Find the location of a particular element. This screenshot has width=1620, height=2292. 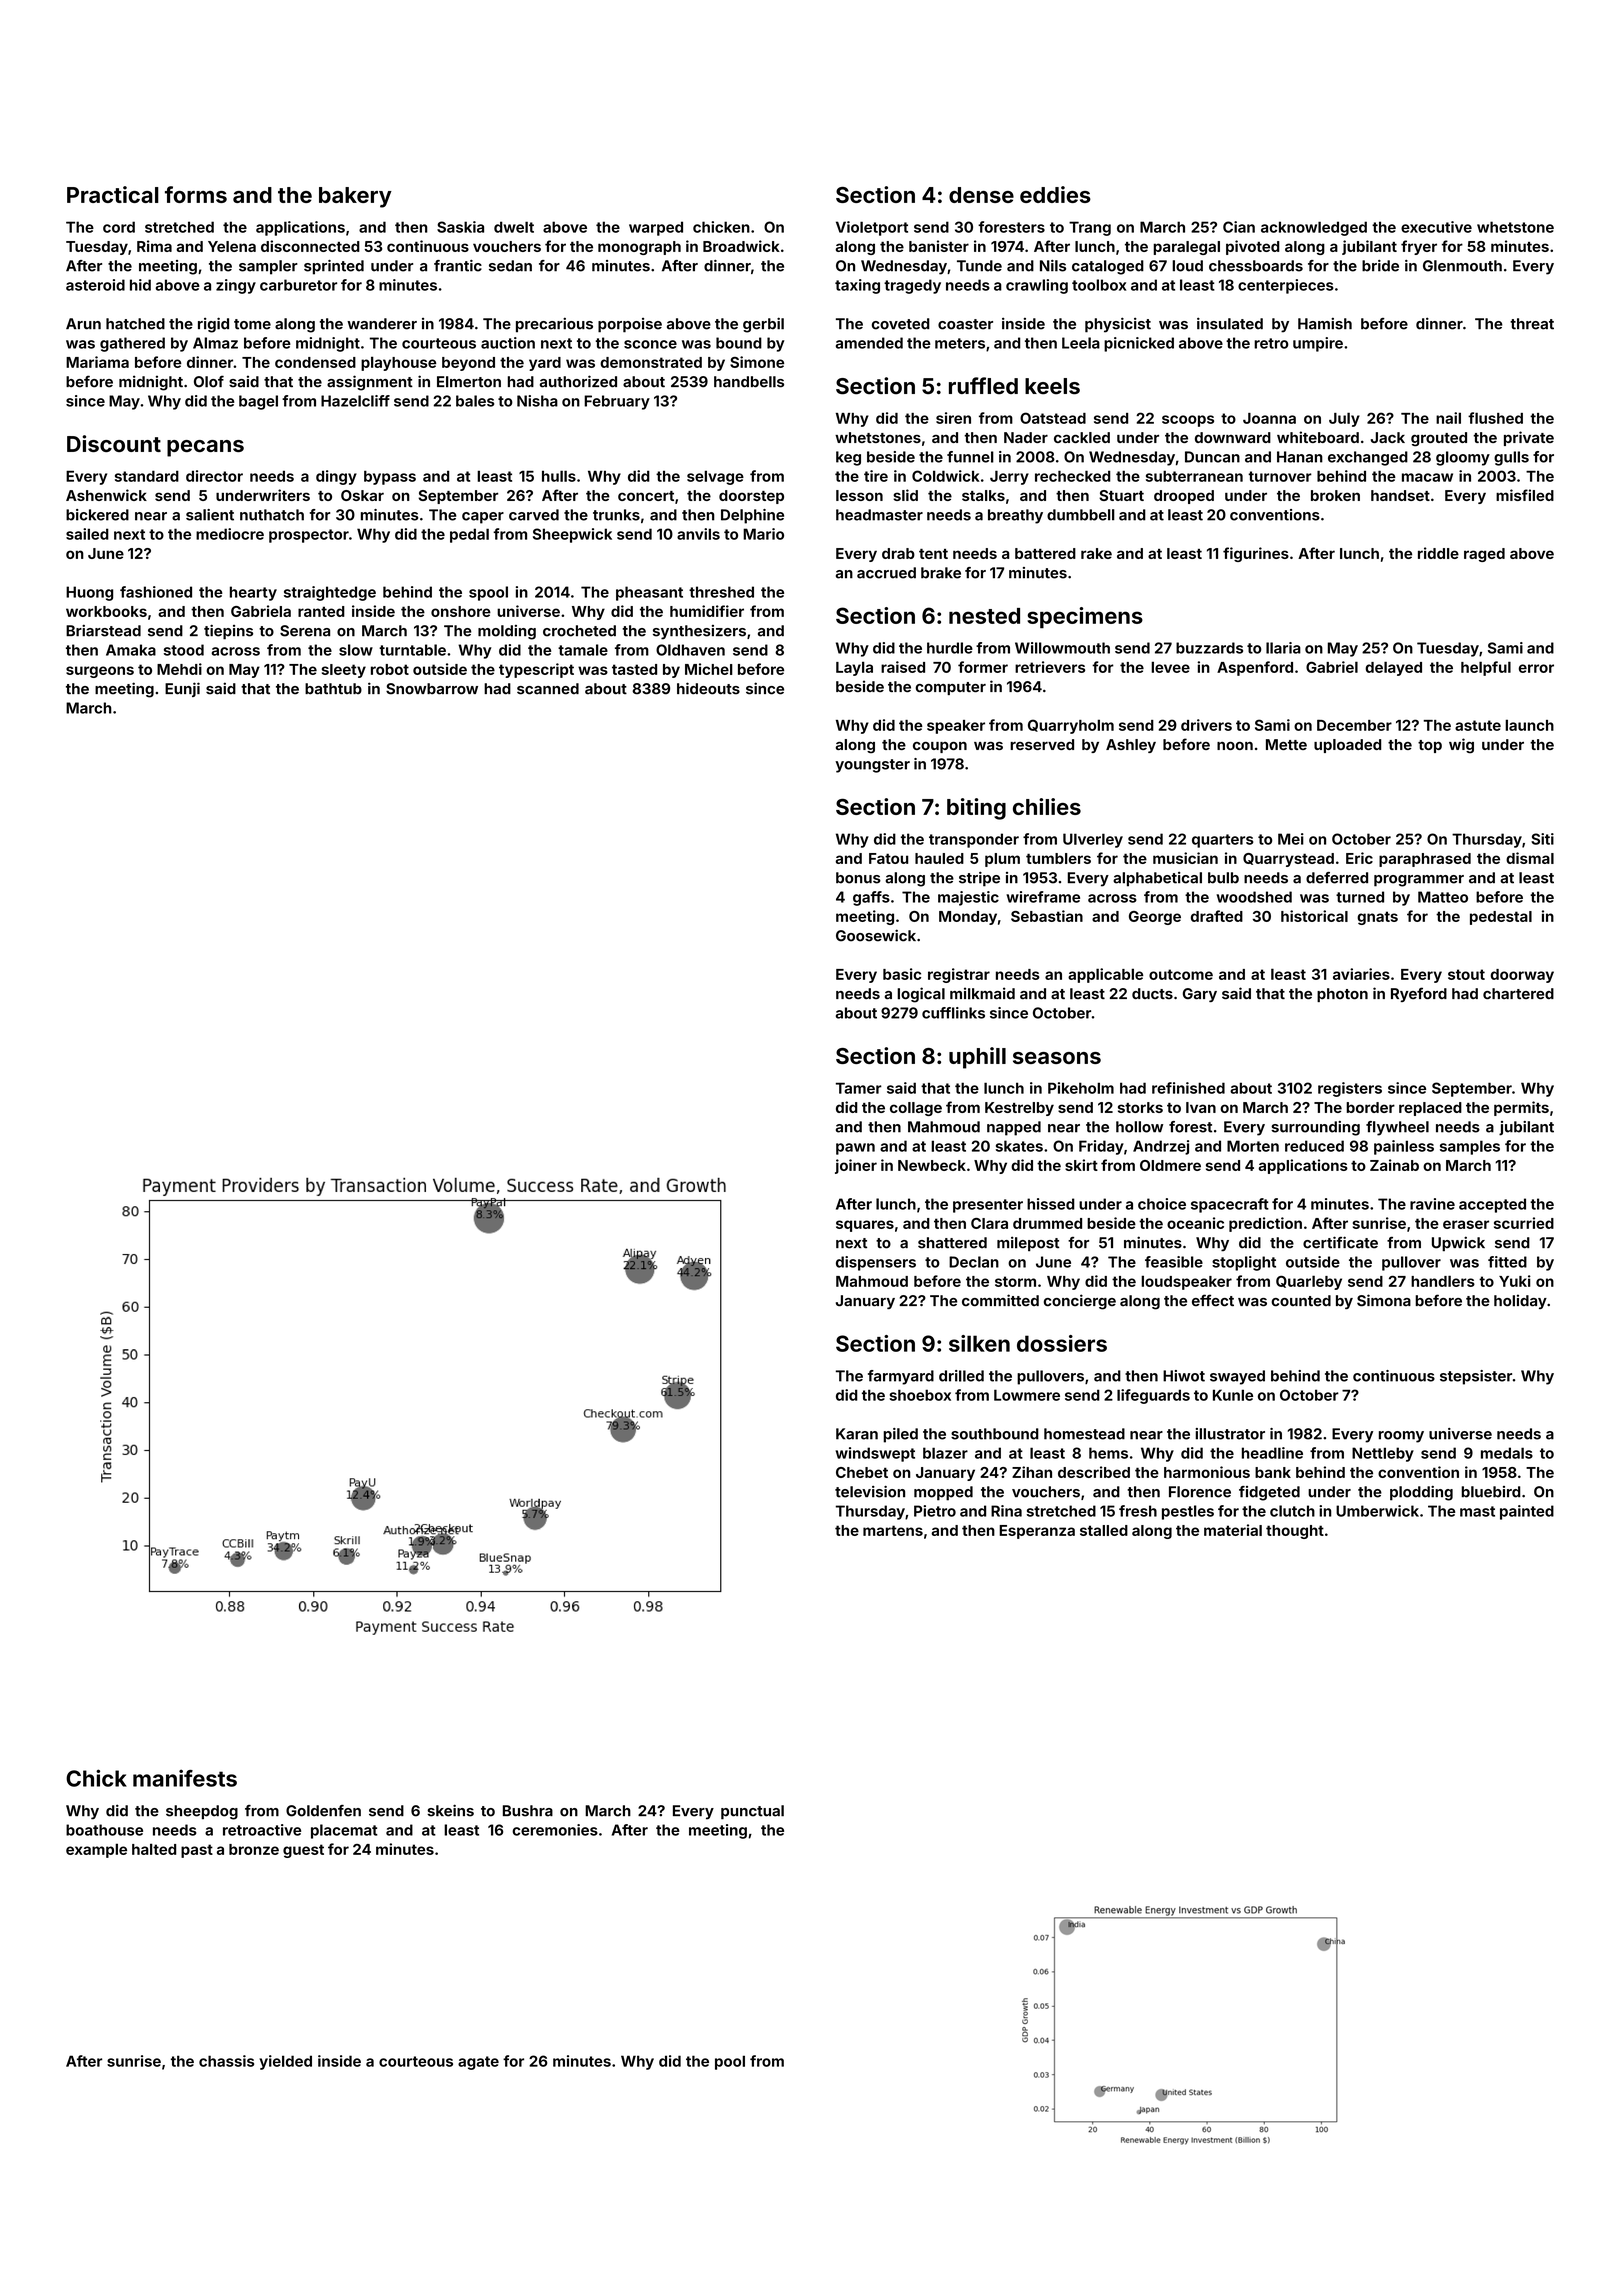

dispensers is located at coordinates (876, 1263).
